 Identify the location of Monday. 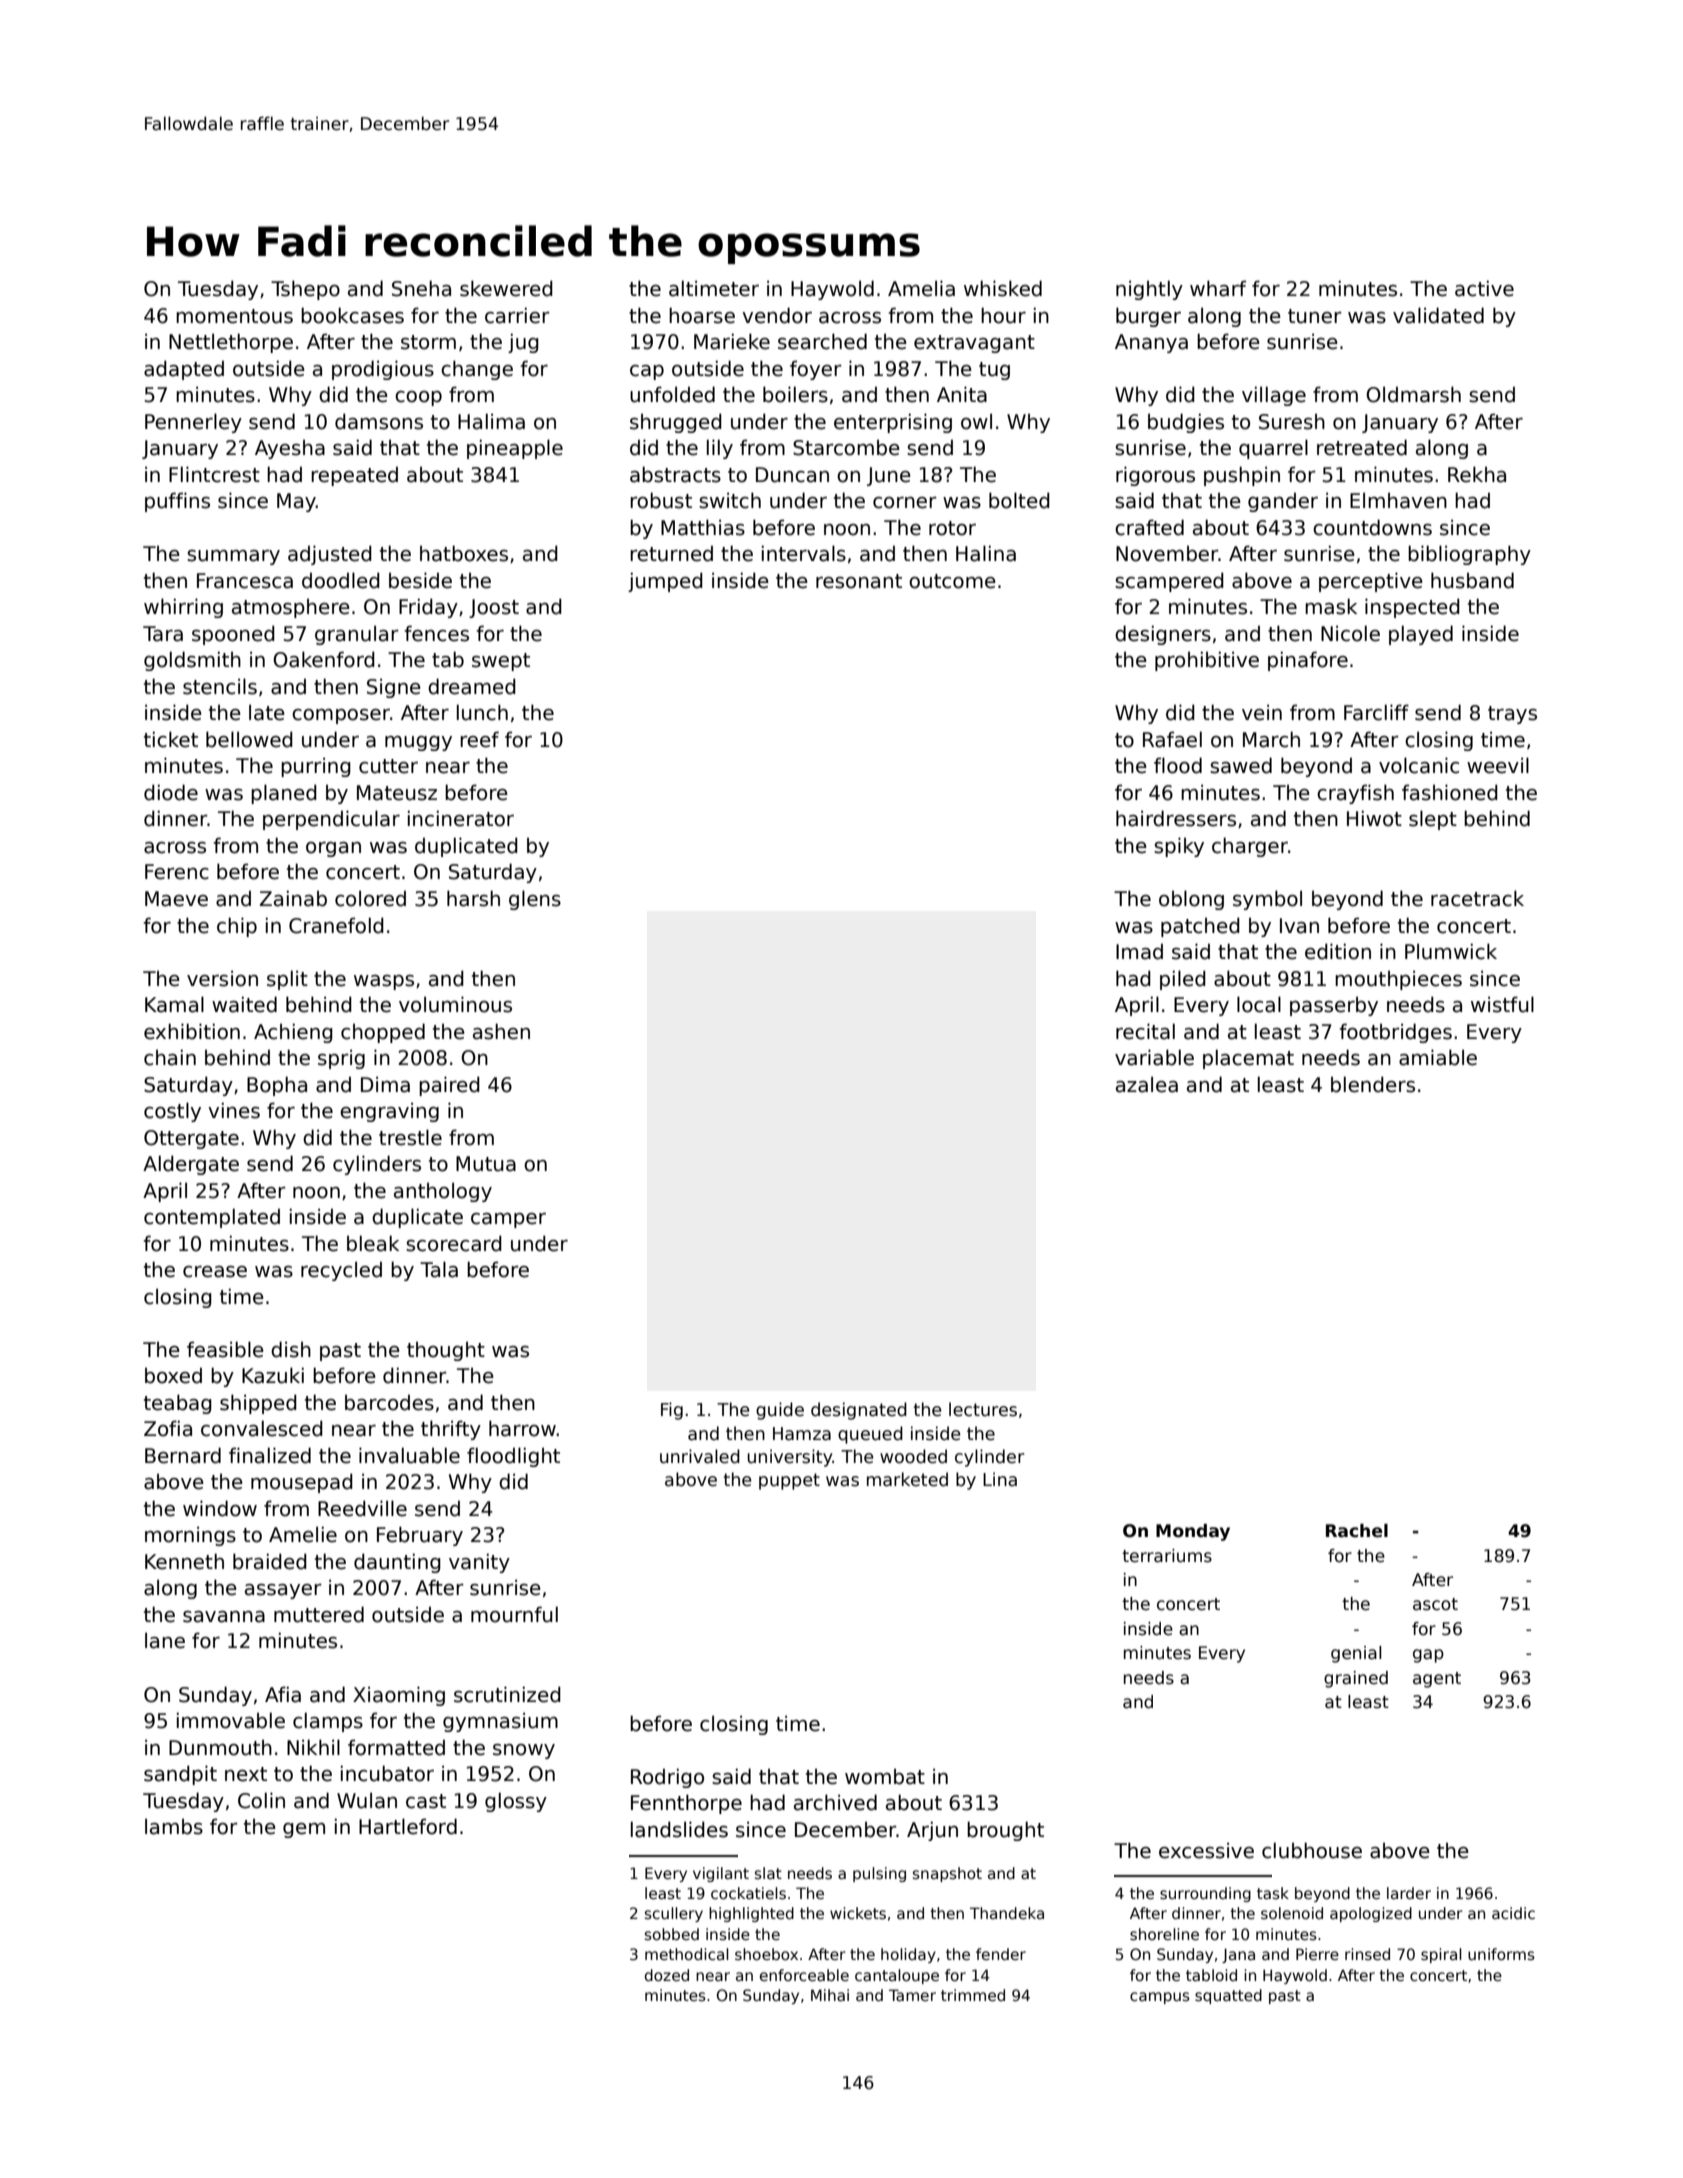
(1193, 1532).
